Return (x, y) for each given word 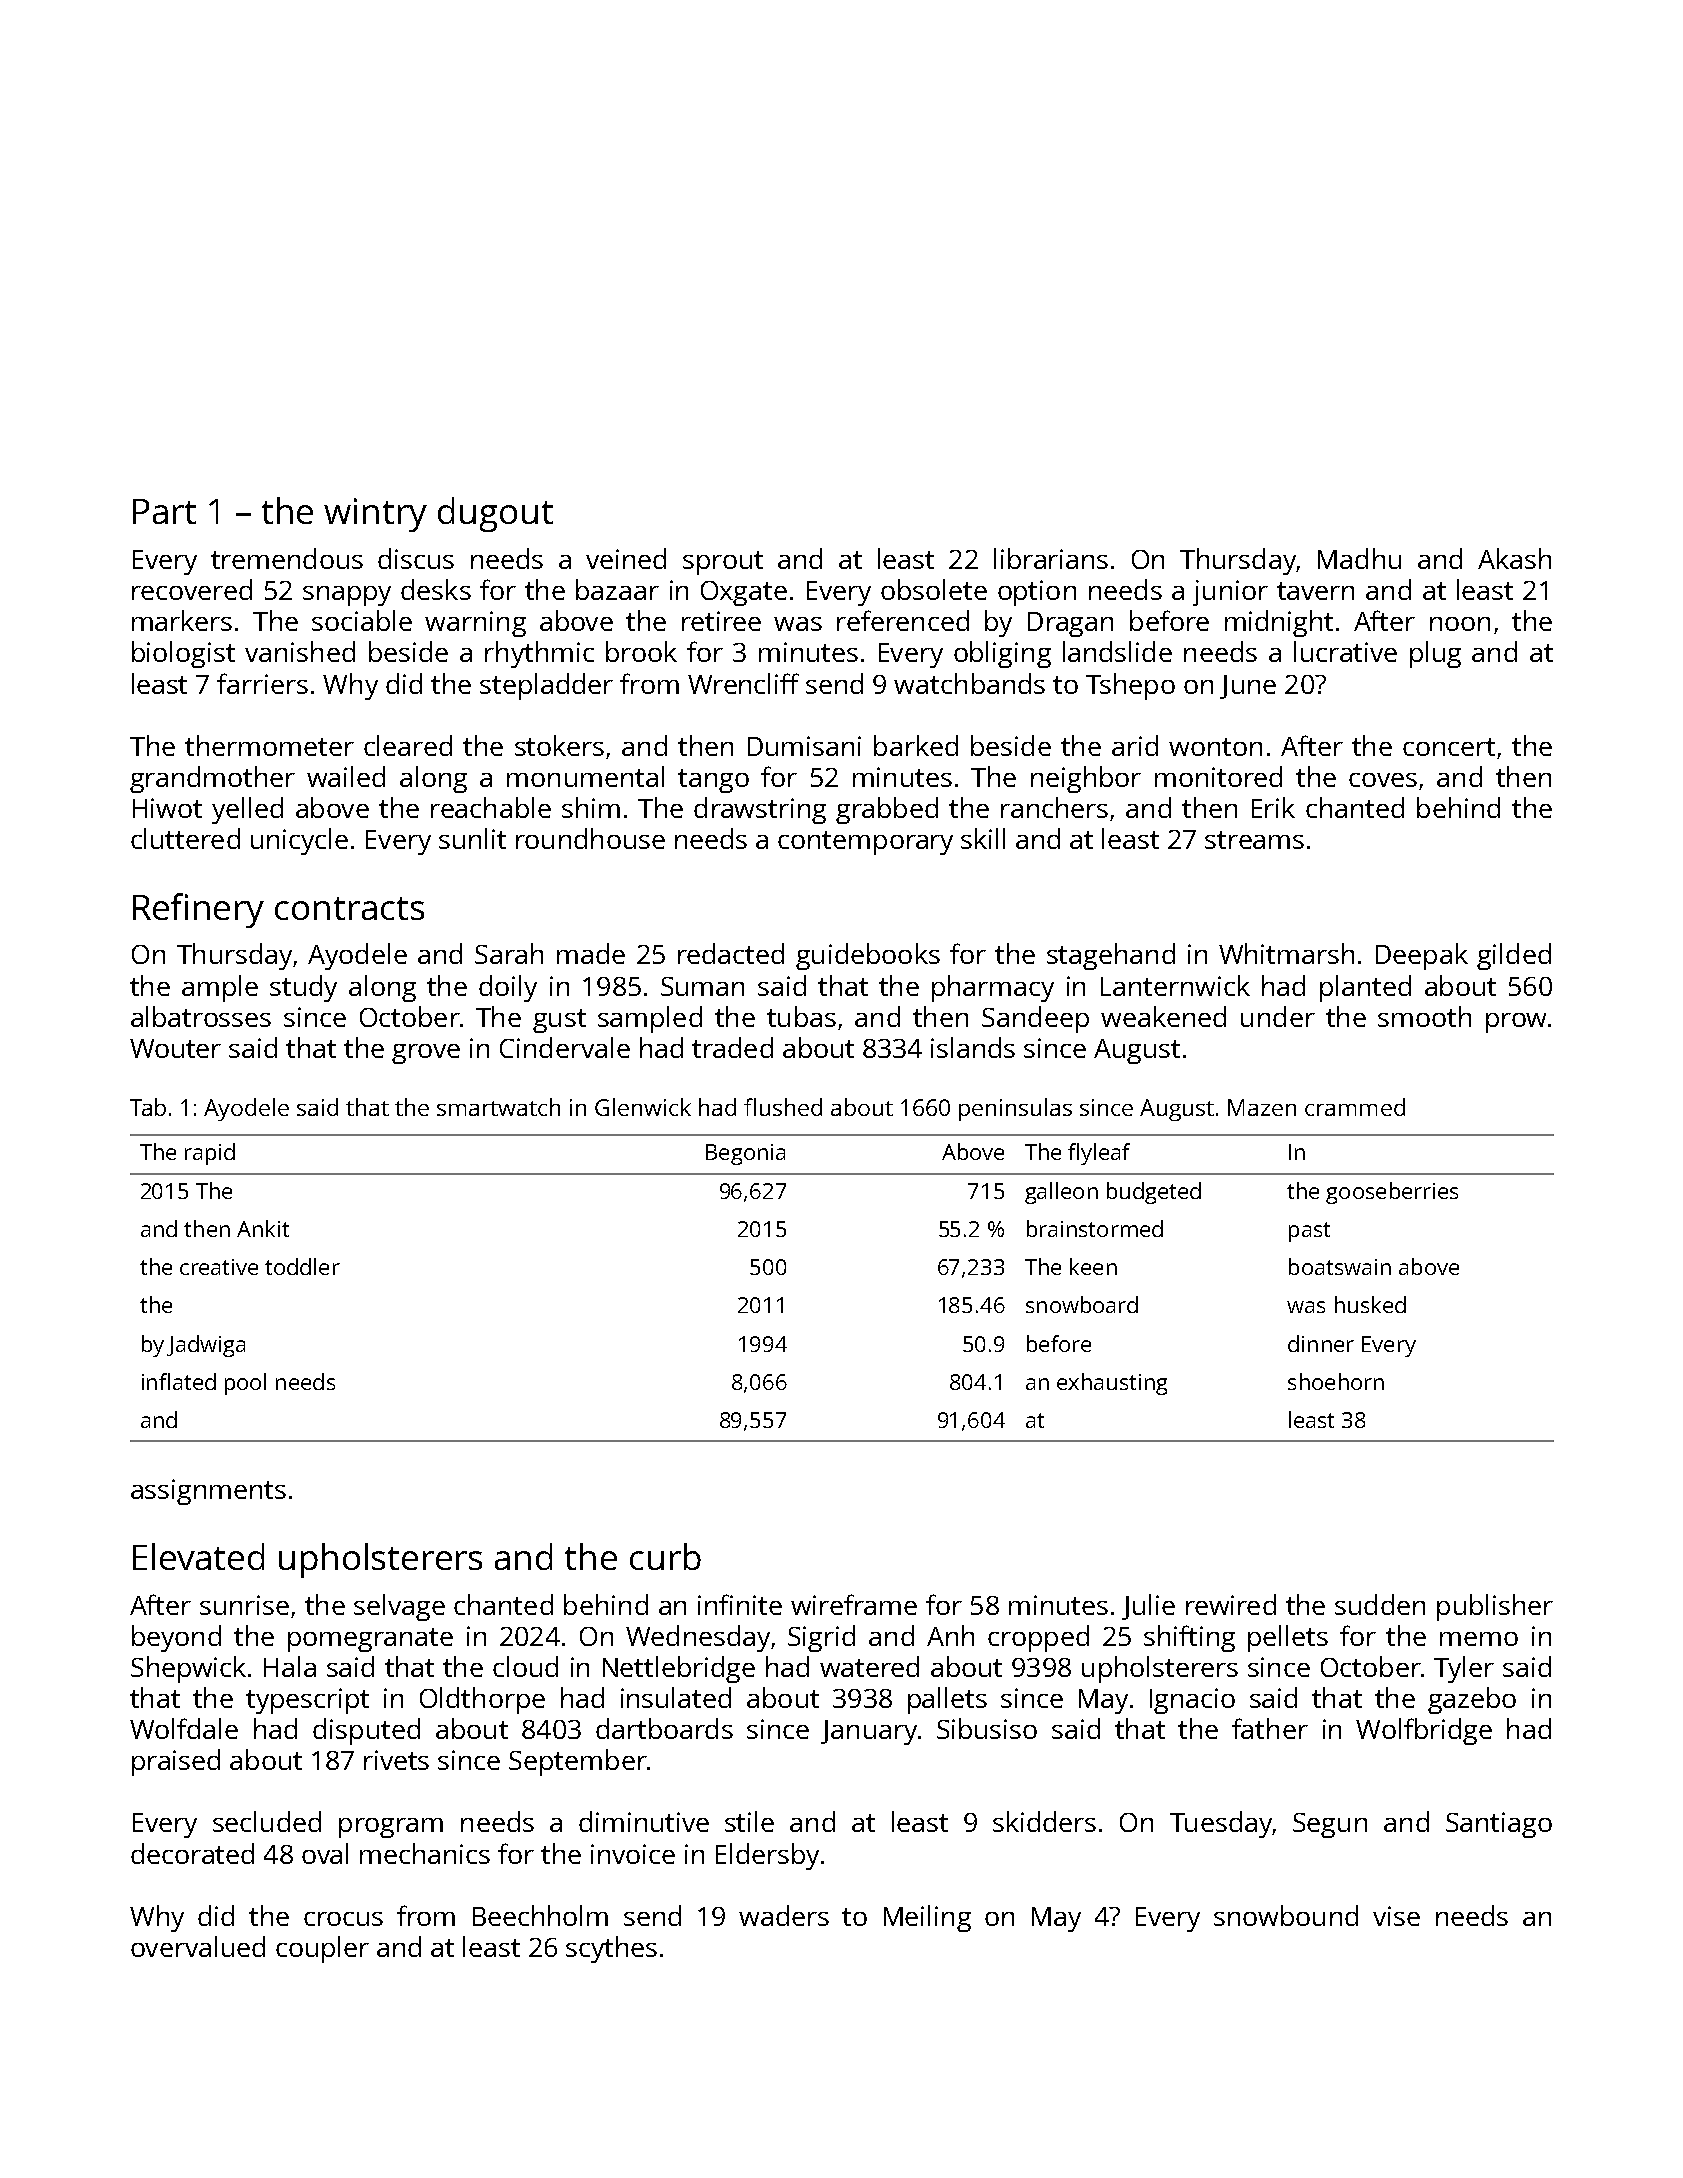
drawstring (760, 810)
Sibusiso (987, 1728)
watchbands (969, 683)
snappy (347, 596)
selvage (399, 1607)
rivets (396, 1760)
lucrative (1345, 651)
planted (1365, 988)
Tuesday (1221, 1824)
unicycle (299, 841)
